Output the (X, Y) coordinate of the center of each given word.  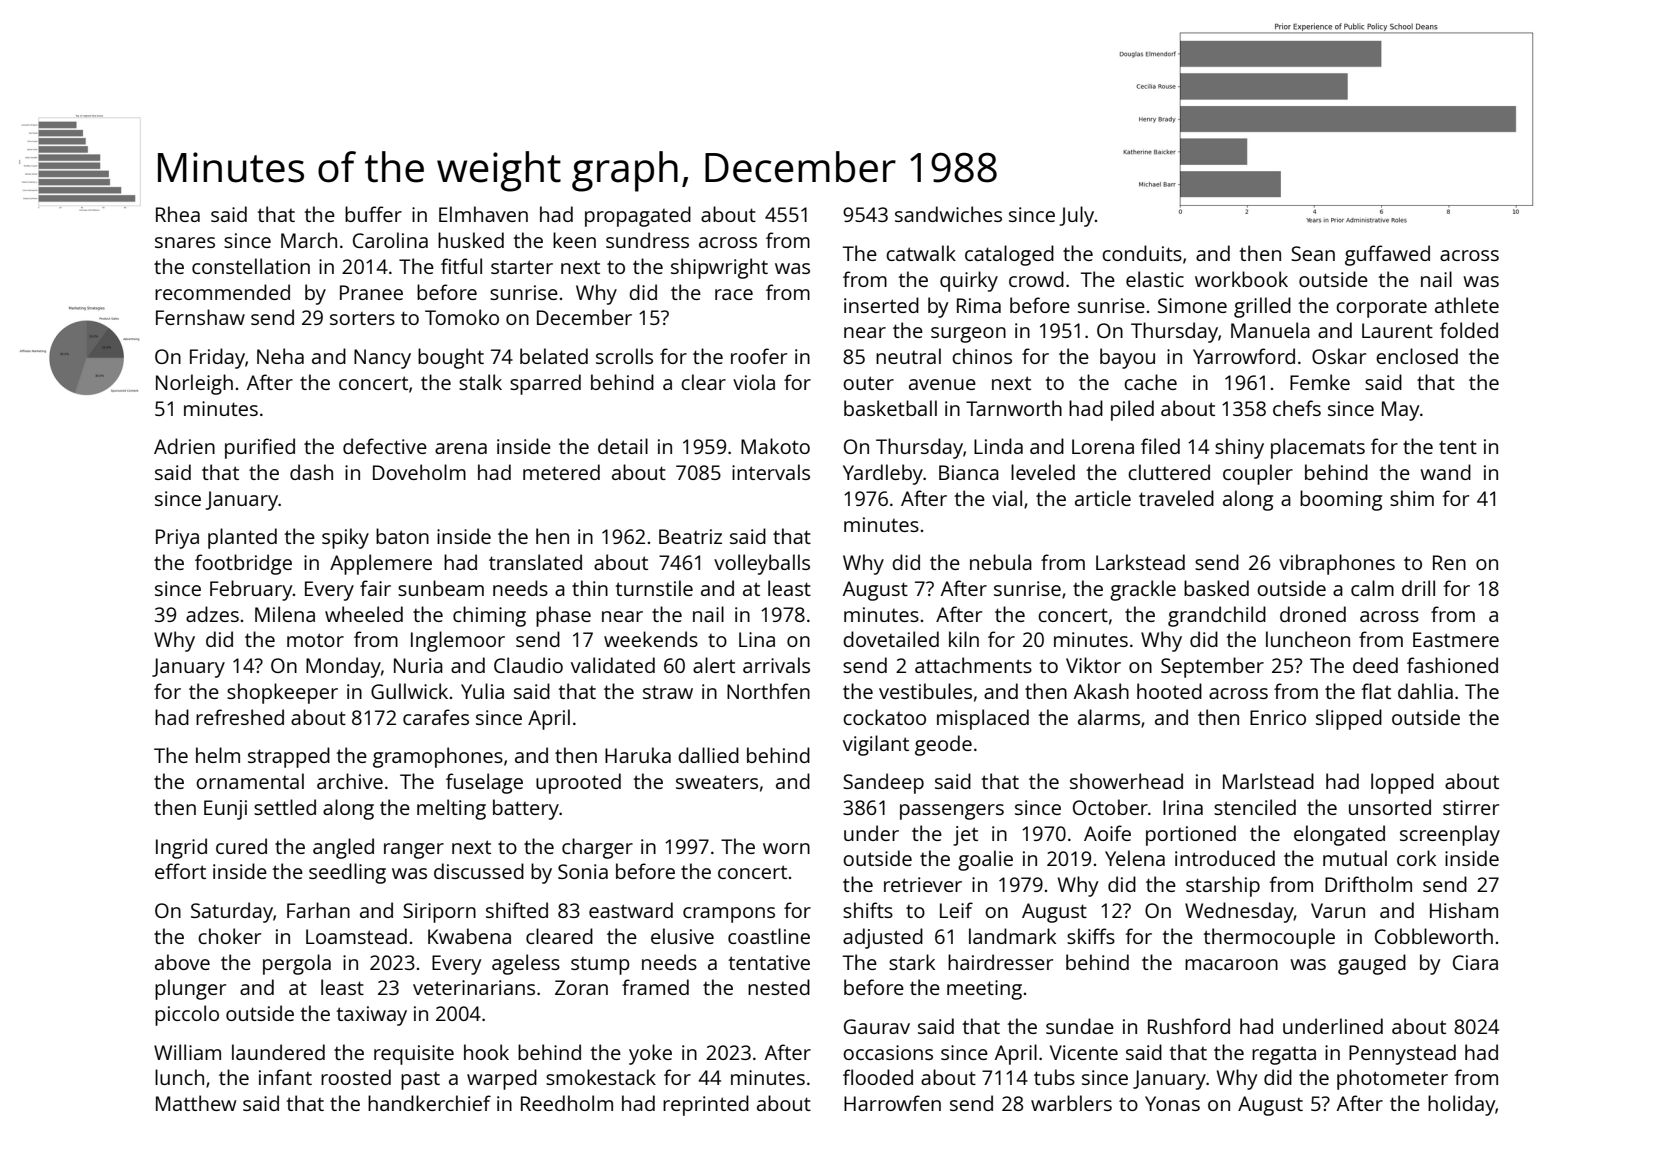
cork (1416, 858)
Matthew (196, 1103)
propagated (638, 216)
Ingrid (181, 848)
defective (385, 446)
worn (786, 848)
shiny (1239, 448)
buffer (373, 214)
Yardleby (883, 474)
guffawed (1387, 255)
